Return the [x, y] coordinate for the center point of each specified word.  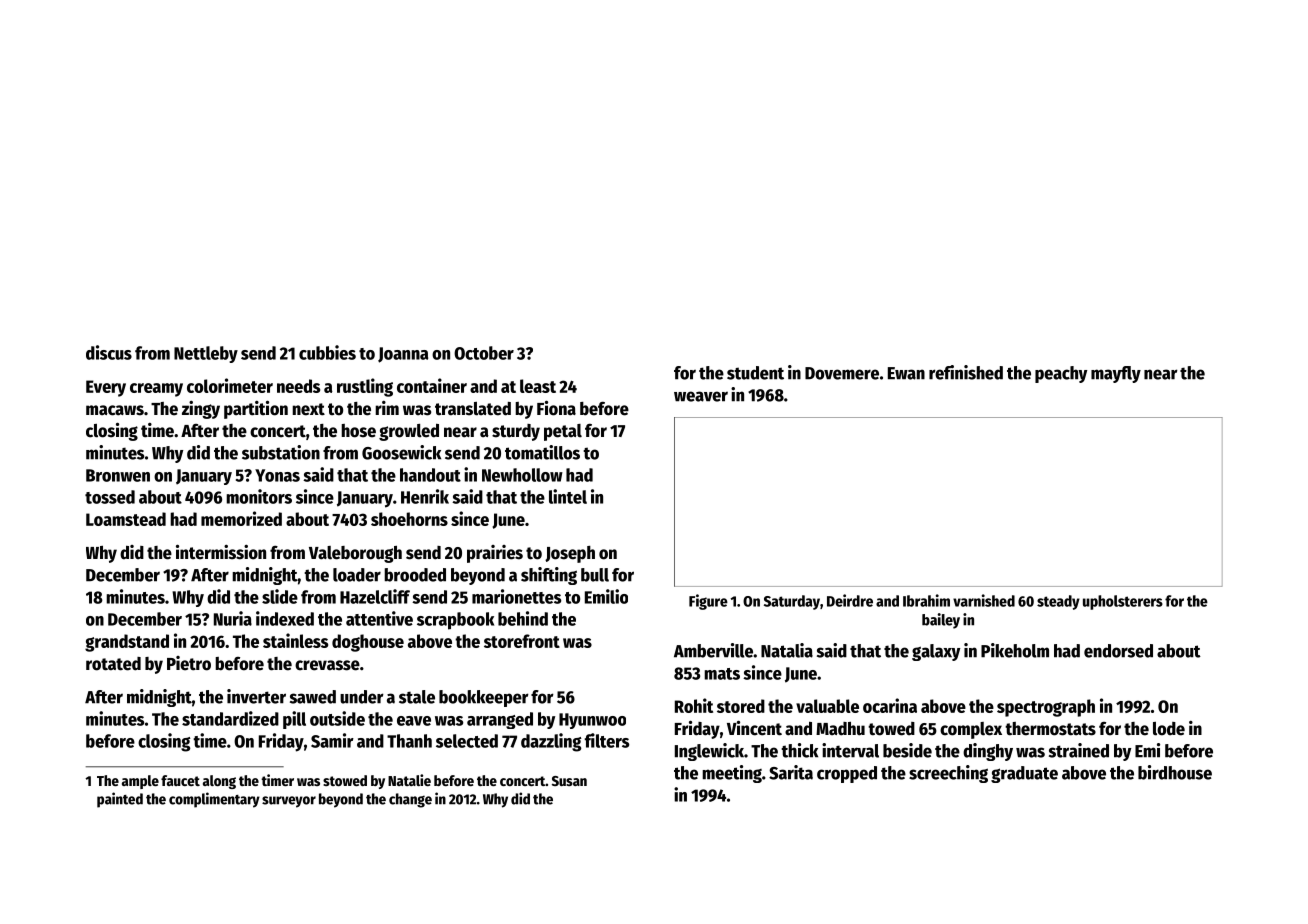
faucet [180, 780]
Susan [569, 781]
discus [109, 352]
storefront [522, 641]
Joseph [570, 554]
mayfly [1116, 374]
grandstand [127, 643]
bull [595, 575]
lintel [568, 496]
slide [280, 596]
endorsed [1118, 651]
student [755, 373]
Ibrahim [926, 600]
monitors [259, 496]
